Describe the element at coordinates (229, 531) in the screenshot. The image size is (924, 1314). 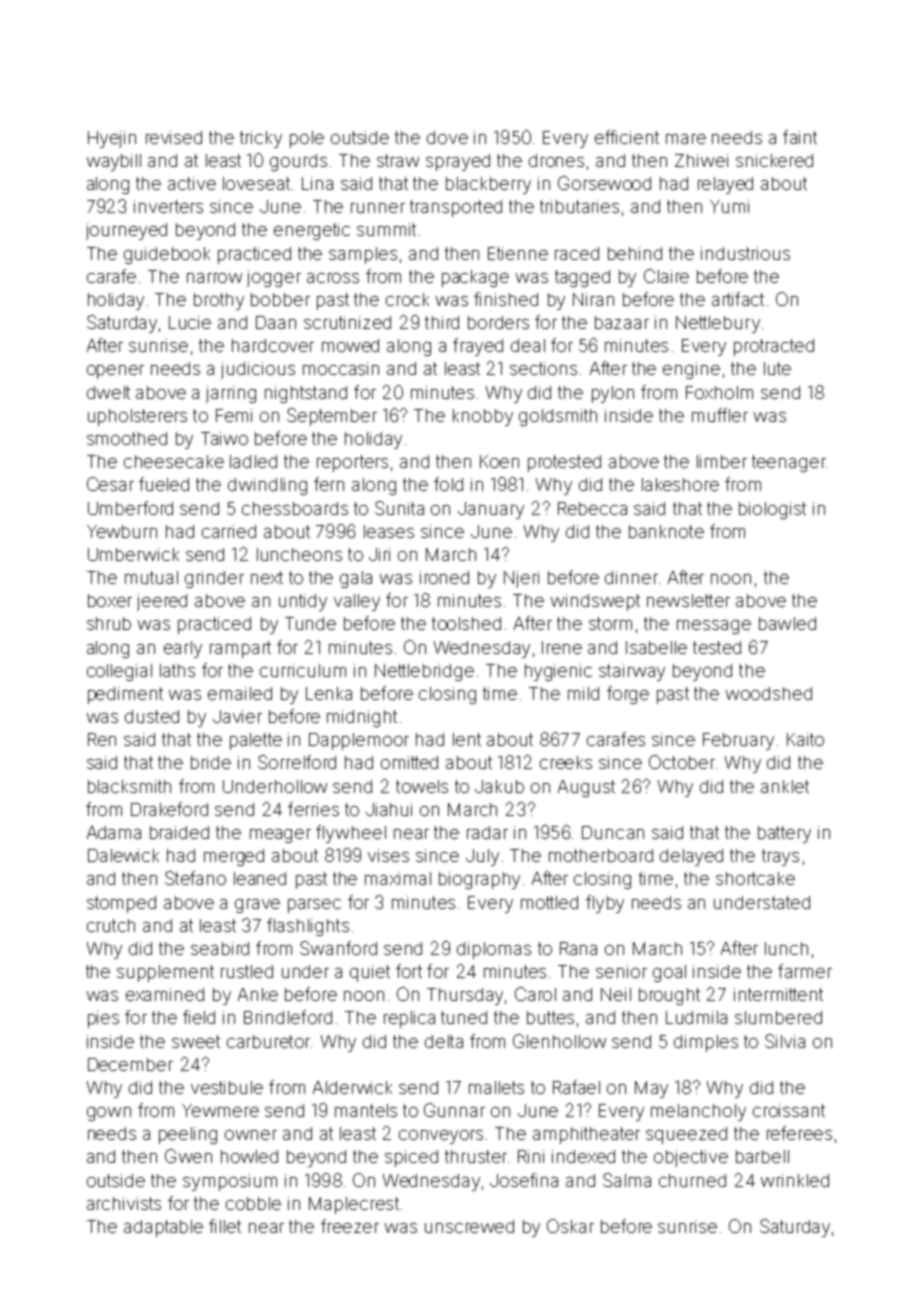
I see `carried` at that location.
